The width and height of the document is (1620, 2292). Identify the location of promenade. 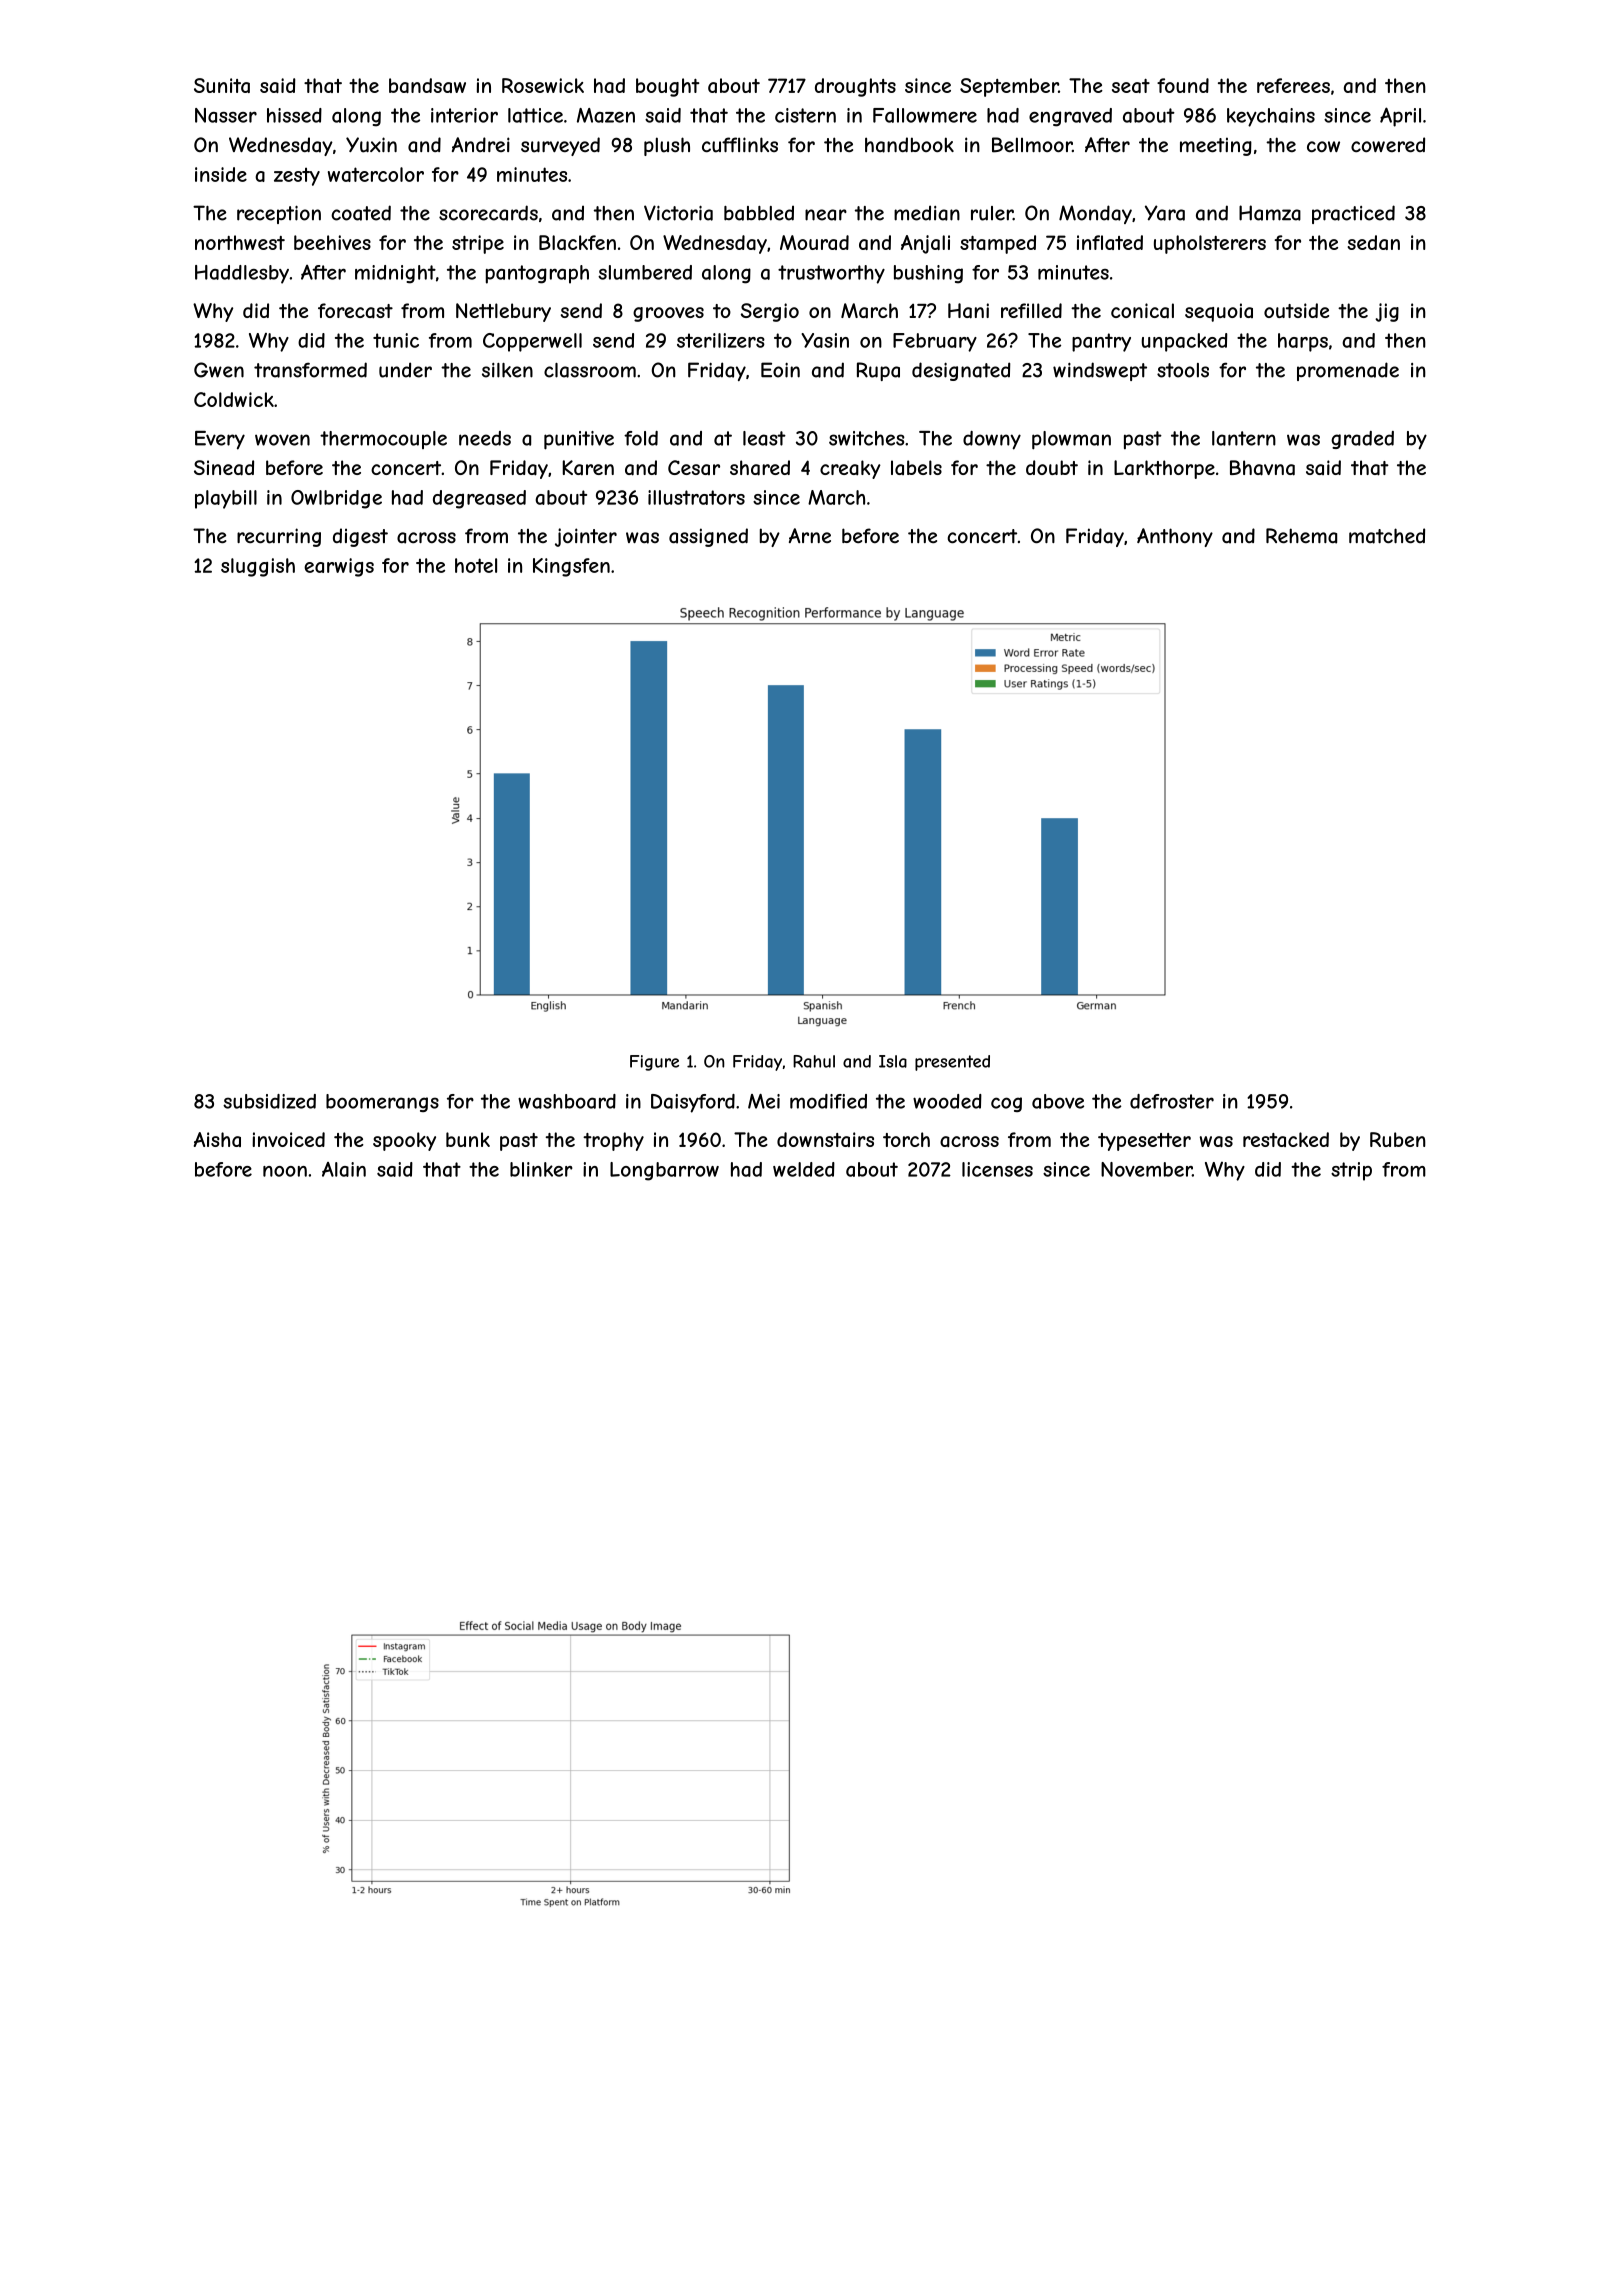
(1348, 371).
